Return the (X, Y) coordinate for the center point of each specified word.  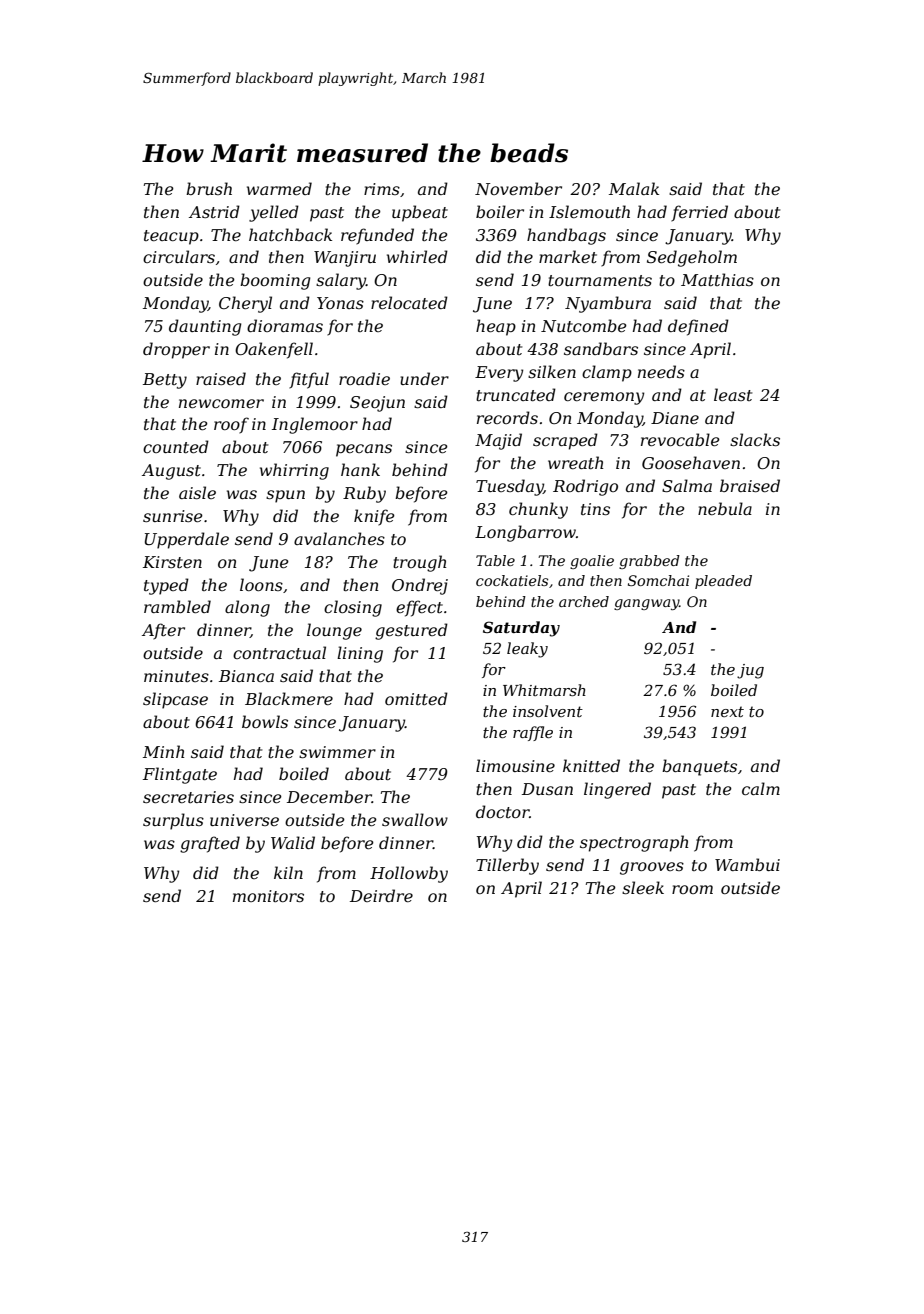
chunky (538, 510)
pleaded (723, 582)
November (518, 188)
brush (209, 188)
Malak (634, 188)
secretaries (188, 797)
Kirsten (172, 562)
